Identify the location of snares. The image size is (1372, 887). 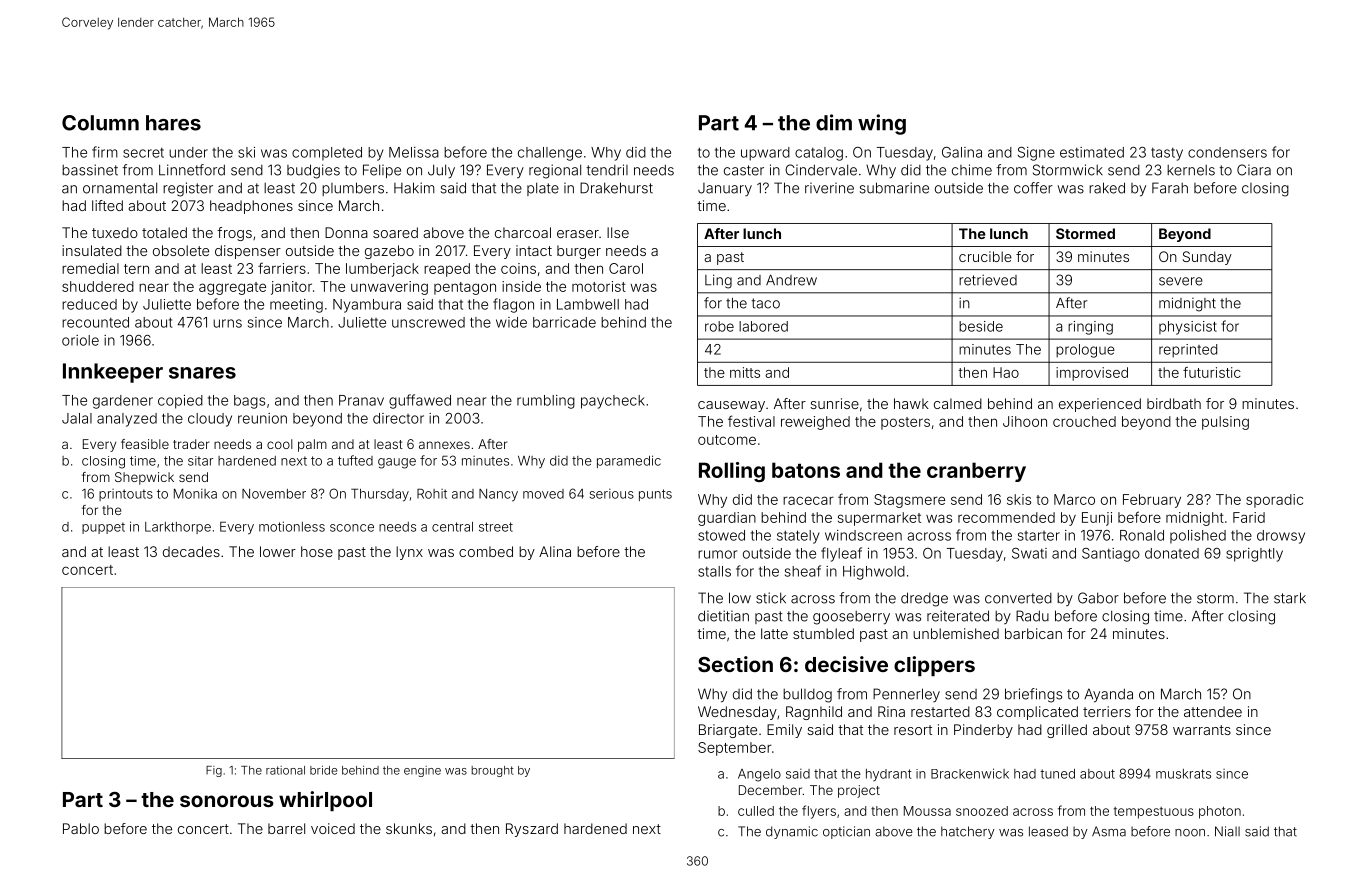
(202, 373).
